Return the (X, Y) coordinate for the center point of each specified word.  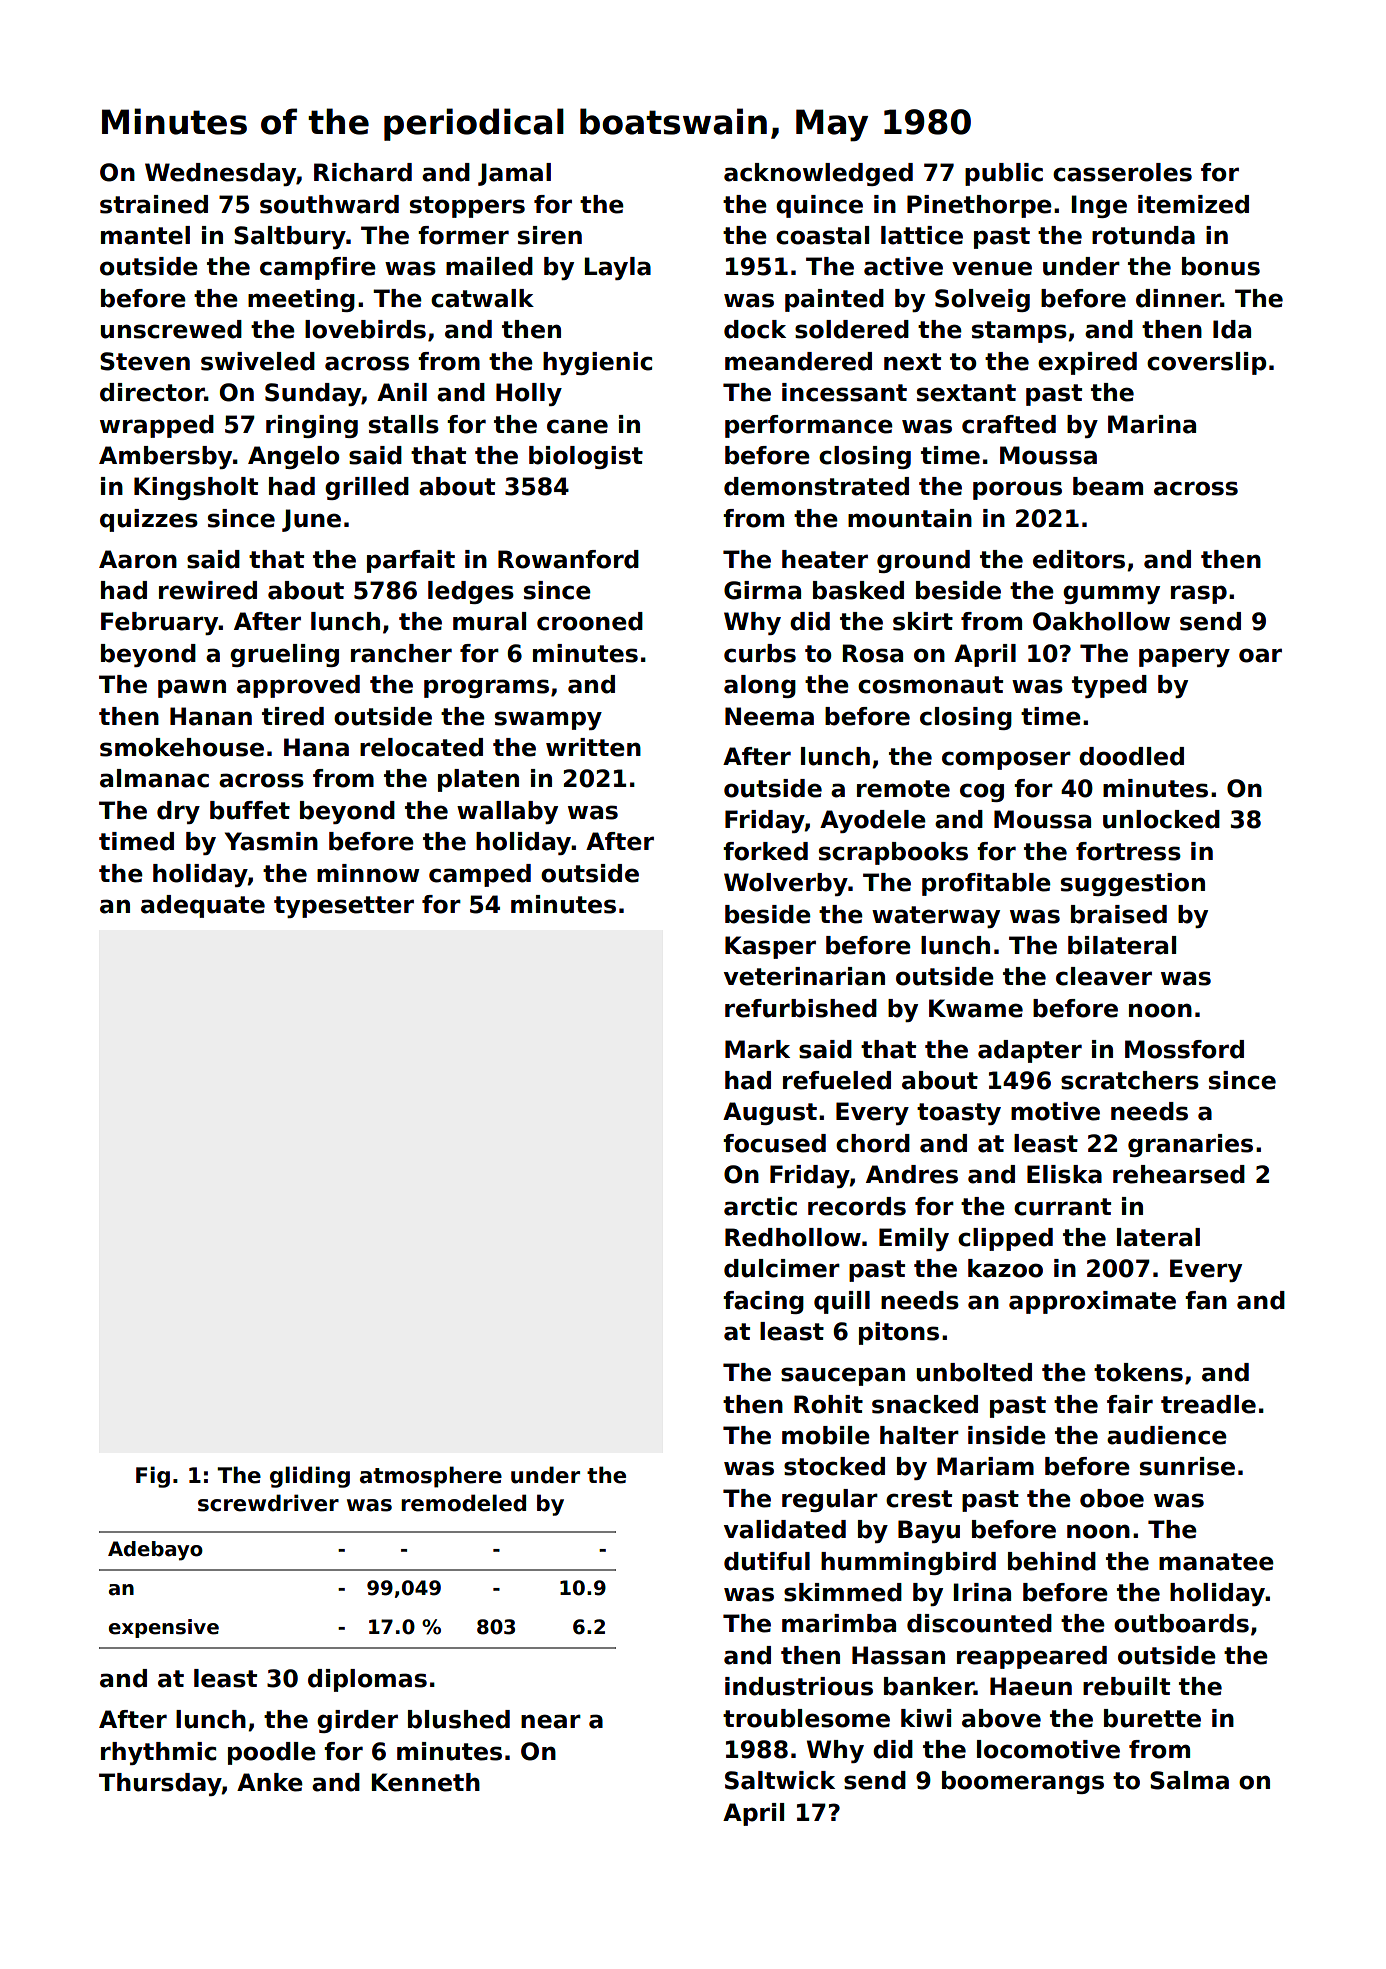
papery (1184, 657)
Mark (757, 1049)
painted (834, 300)
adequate (203, 906)
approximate (1092, 1302)
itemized (1193, 204)
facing (763, 1302)
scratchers (1130, 1080)
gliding (310, 1477)
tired (293, 716)
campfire (318, 268)
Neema (769, 716)
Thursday (160, 1784)
